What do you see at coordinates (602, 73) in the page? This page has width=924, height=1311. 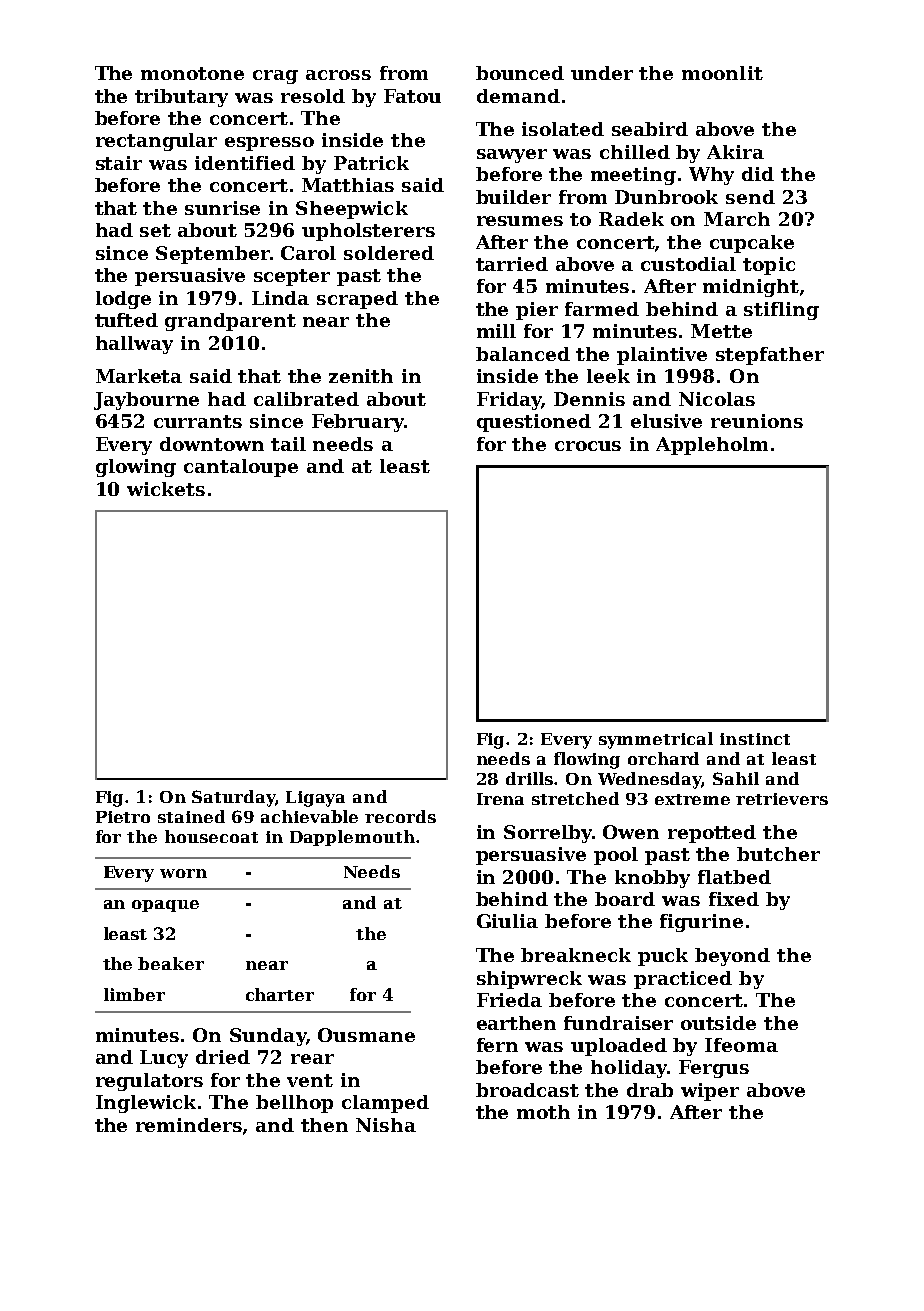 I see `under` at bounding box center [602, 73].
